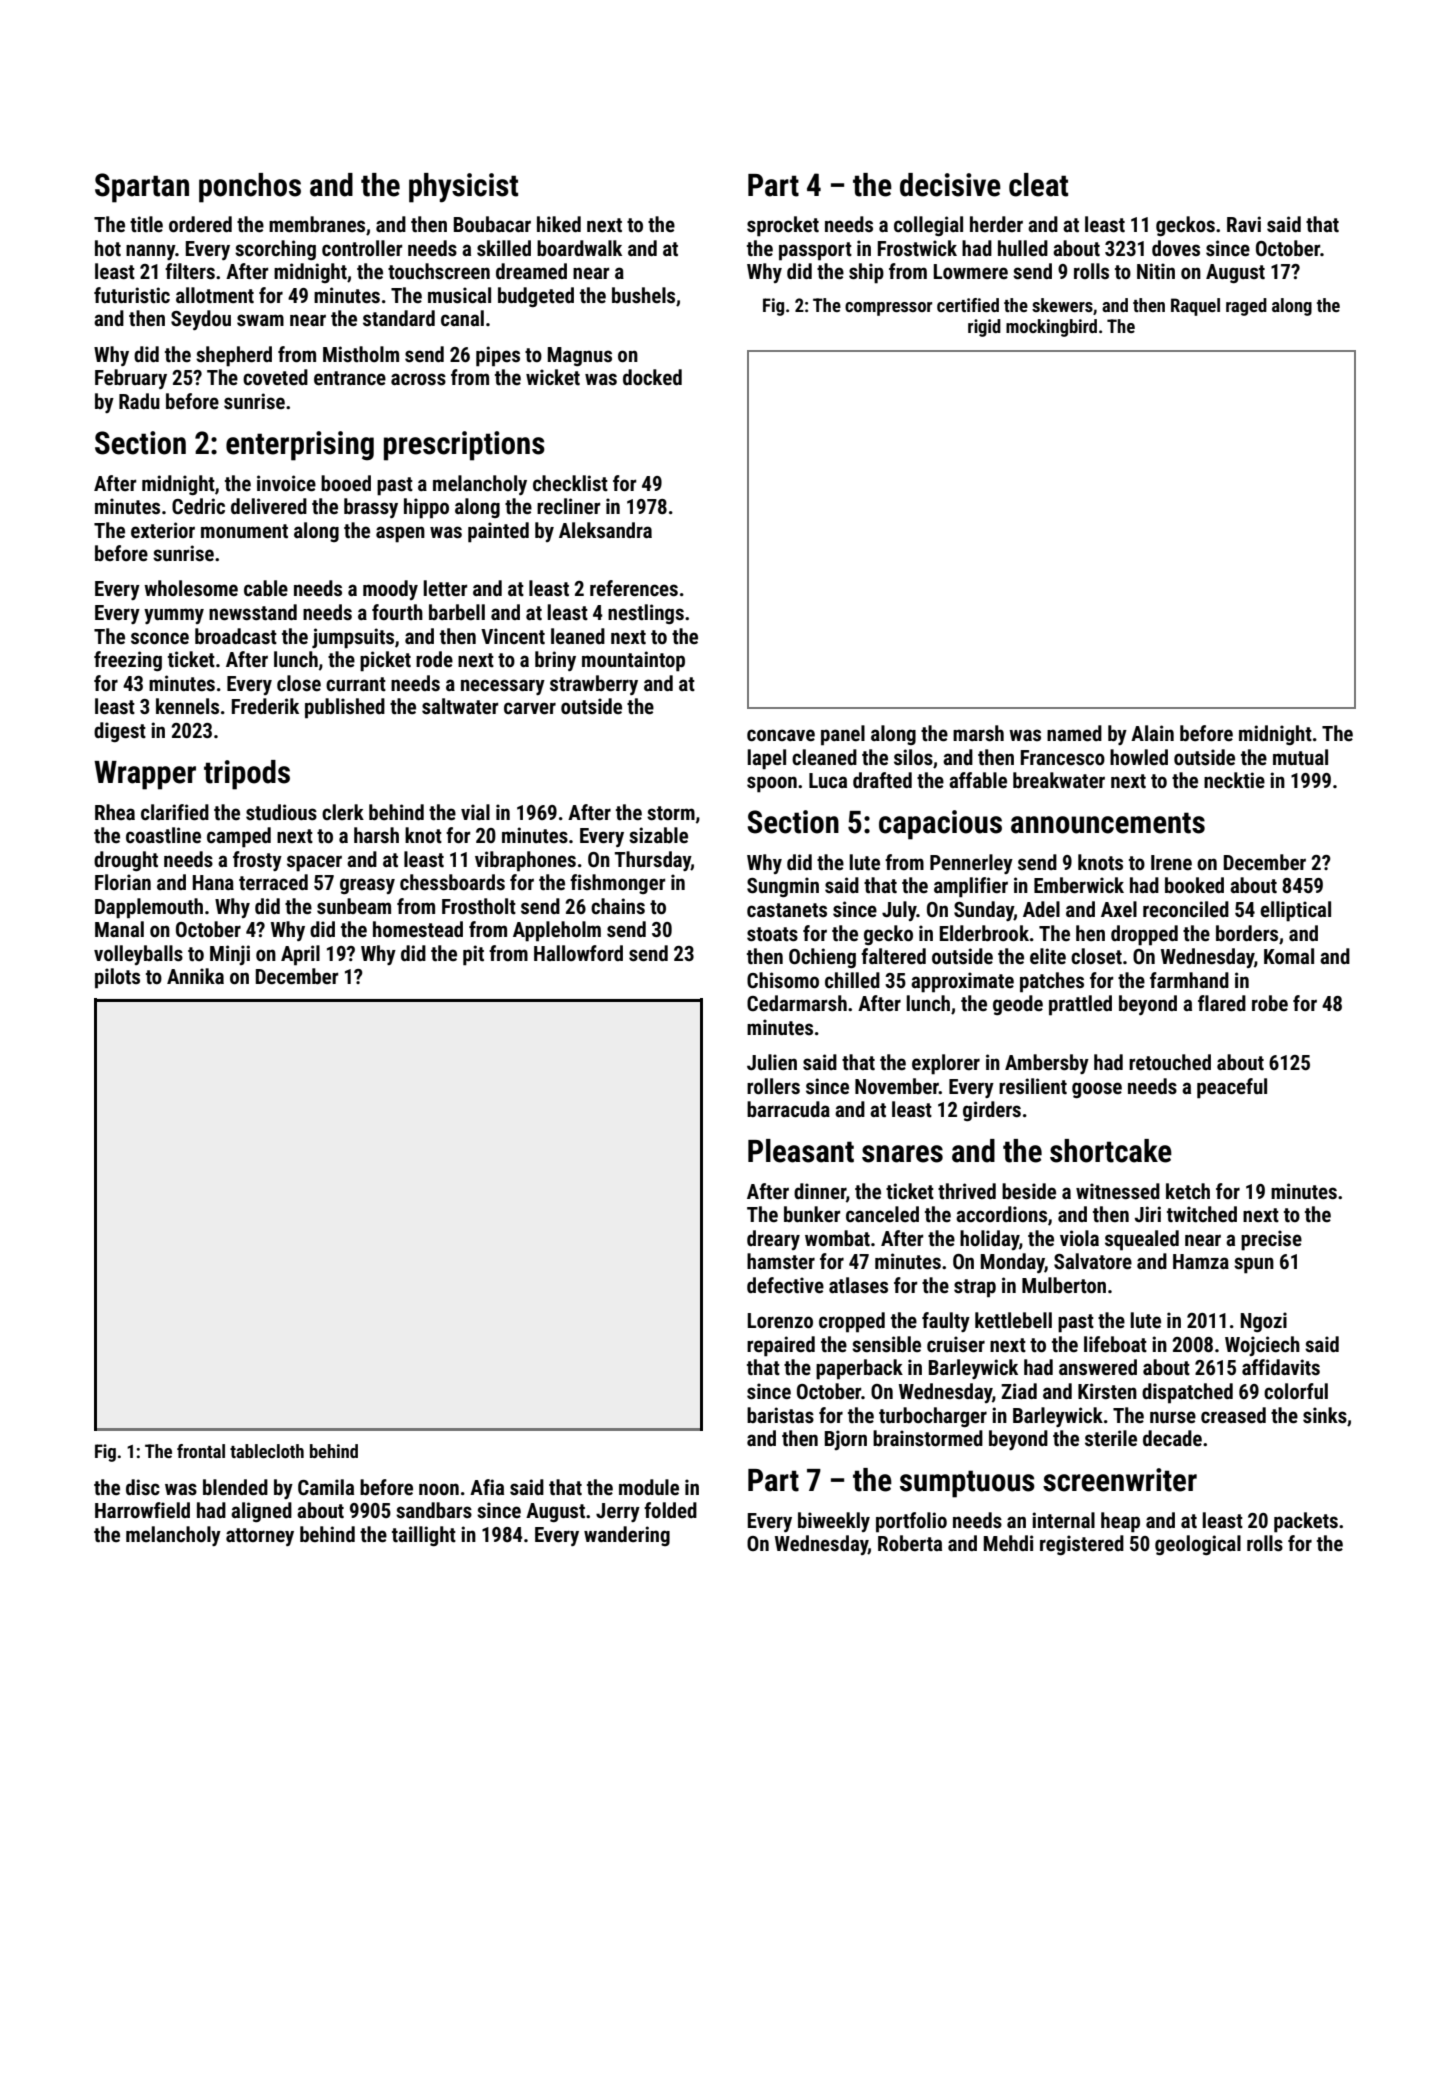 The width and height of the image is (1450, 2100). Describe the element at coordinates (143, 1487) in the image. I see `disc` at that location.
